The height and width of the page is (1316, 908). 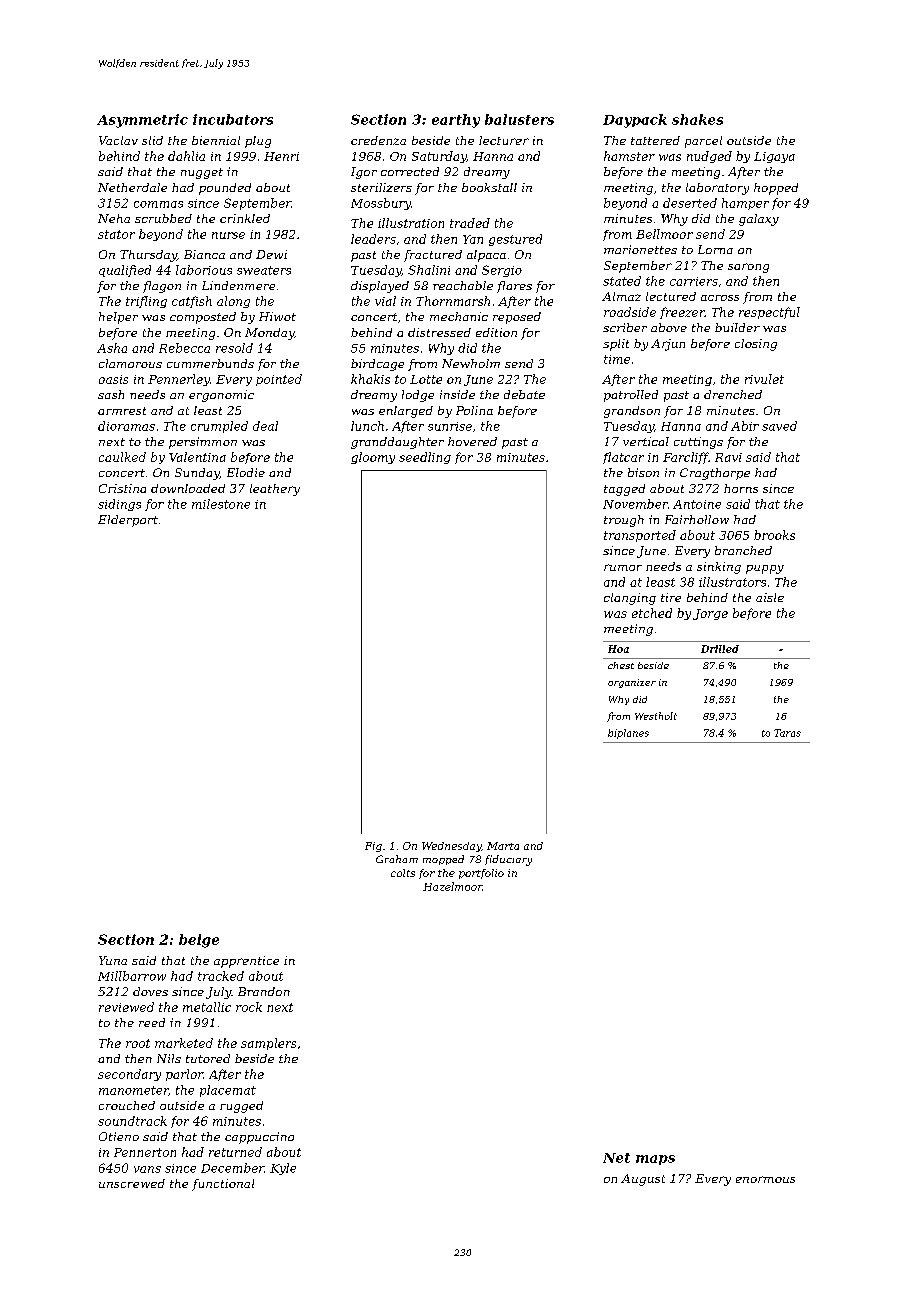 What do you see at coordinates (186, 156) in the page?
I see `dahlia` at bounding box center [186, 156].
